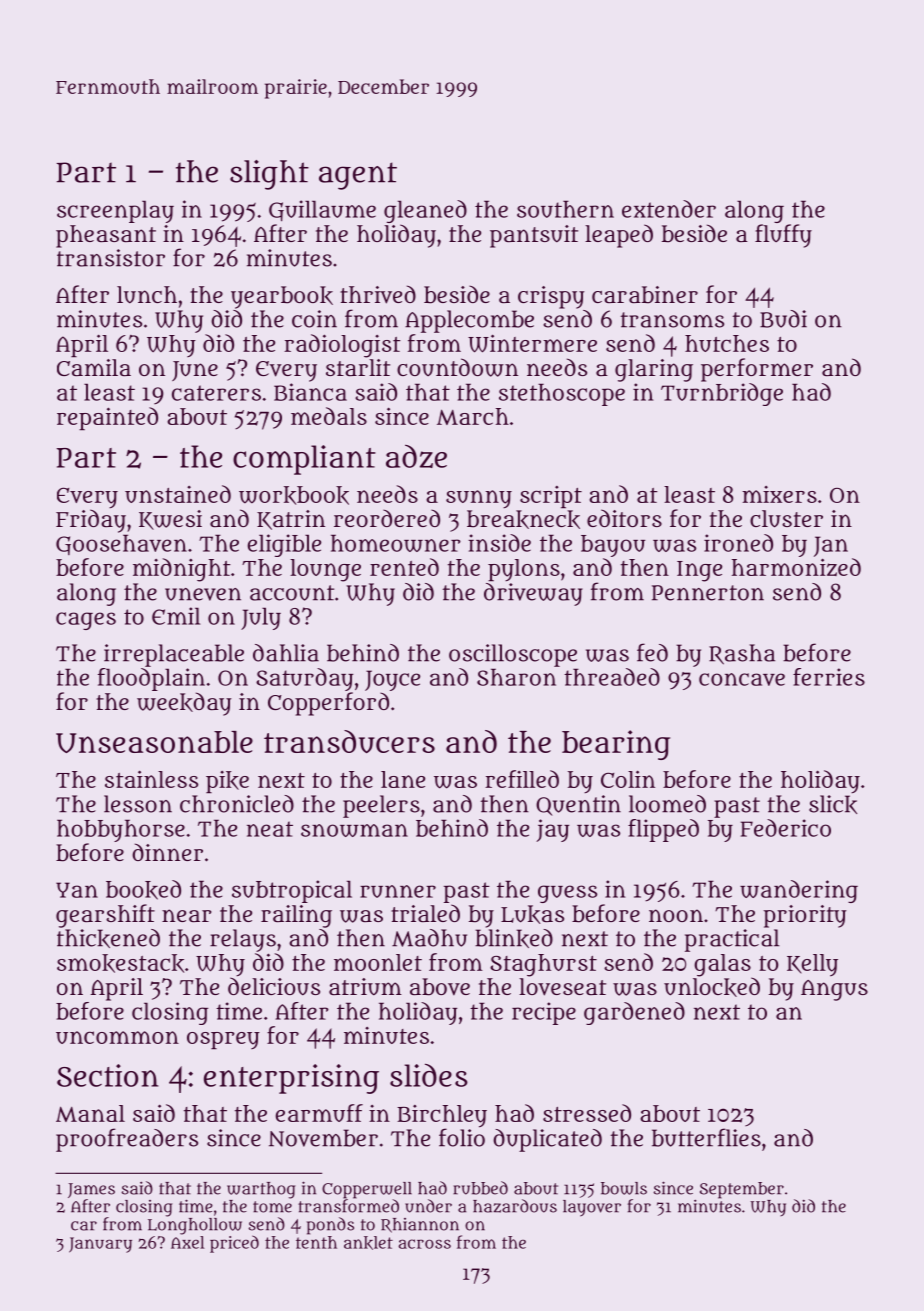  I want to click on priority, so click(805, 916).
